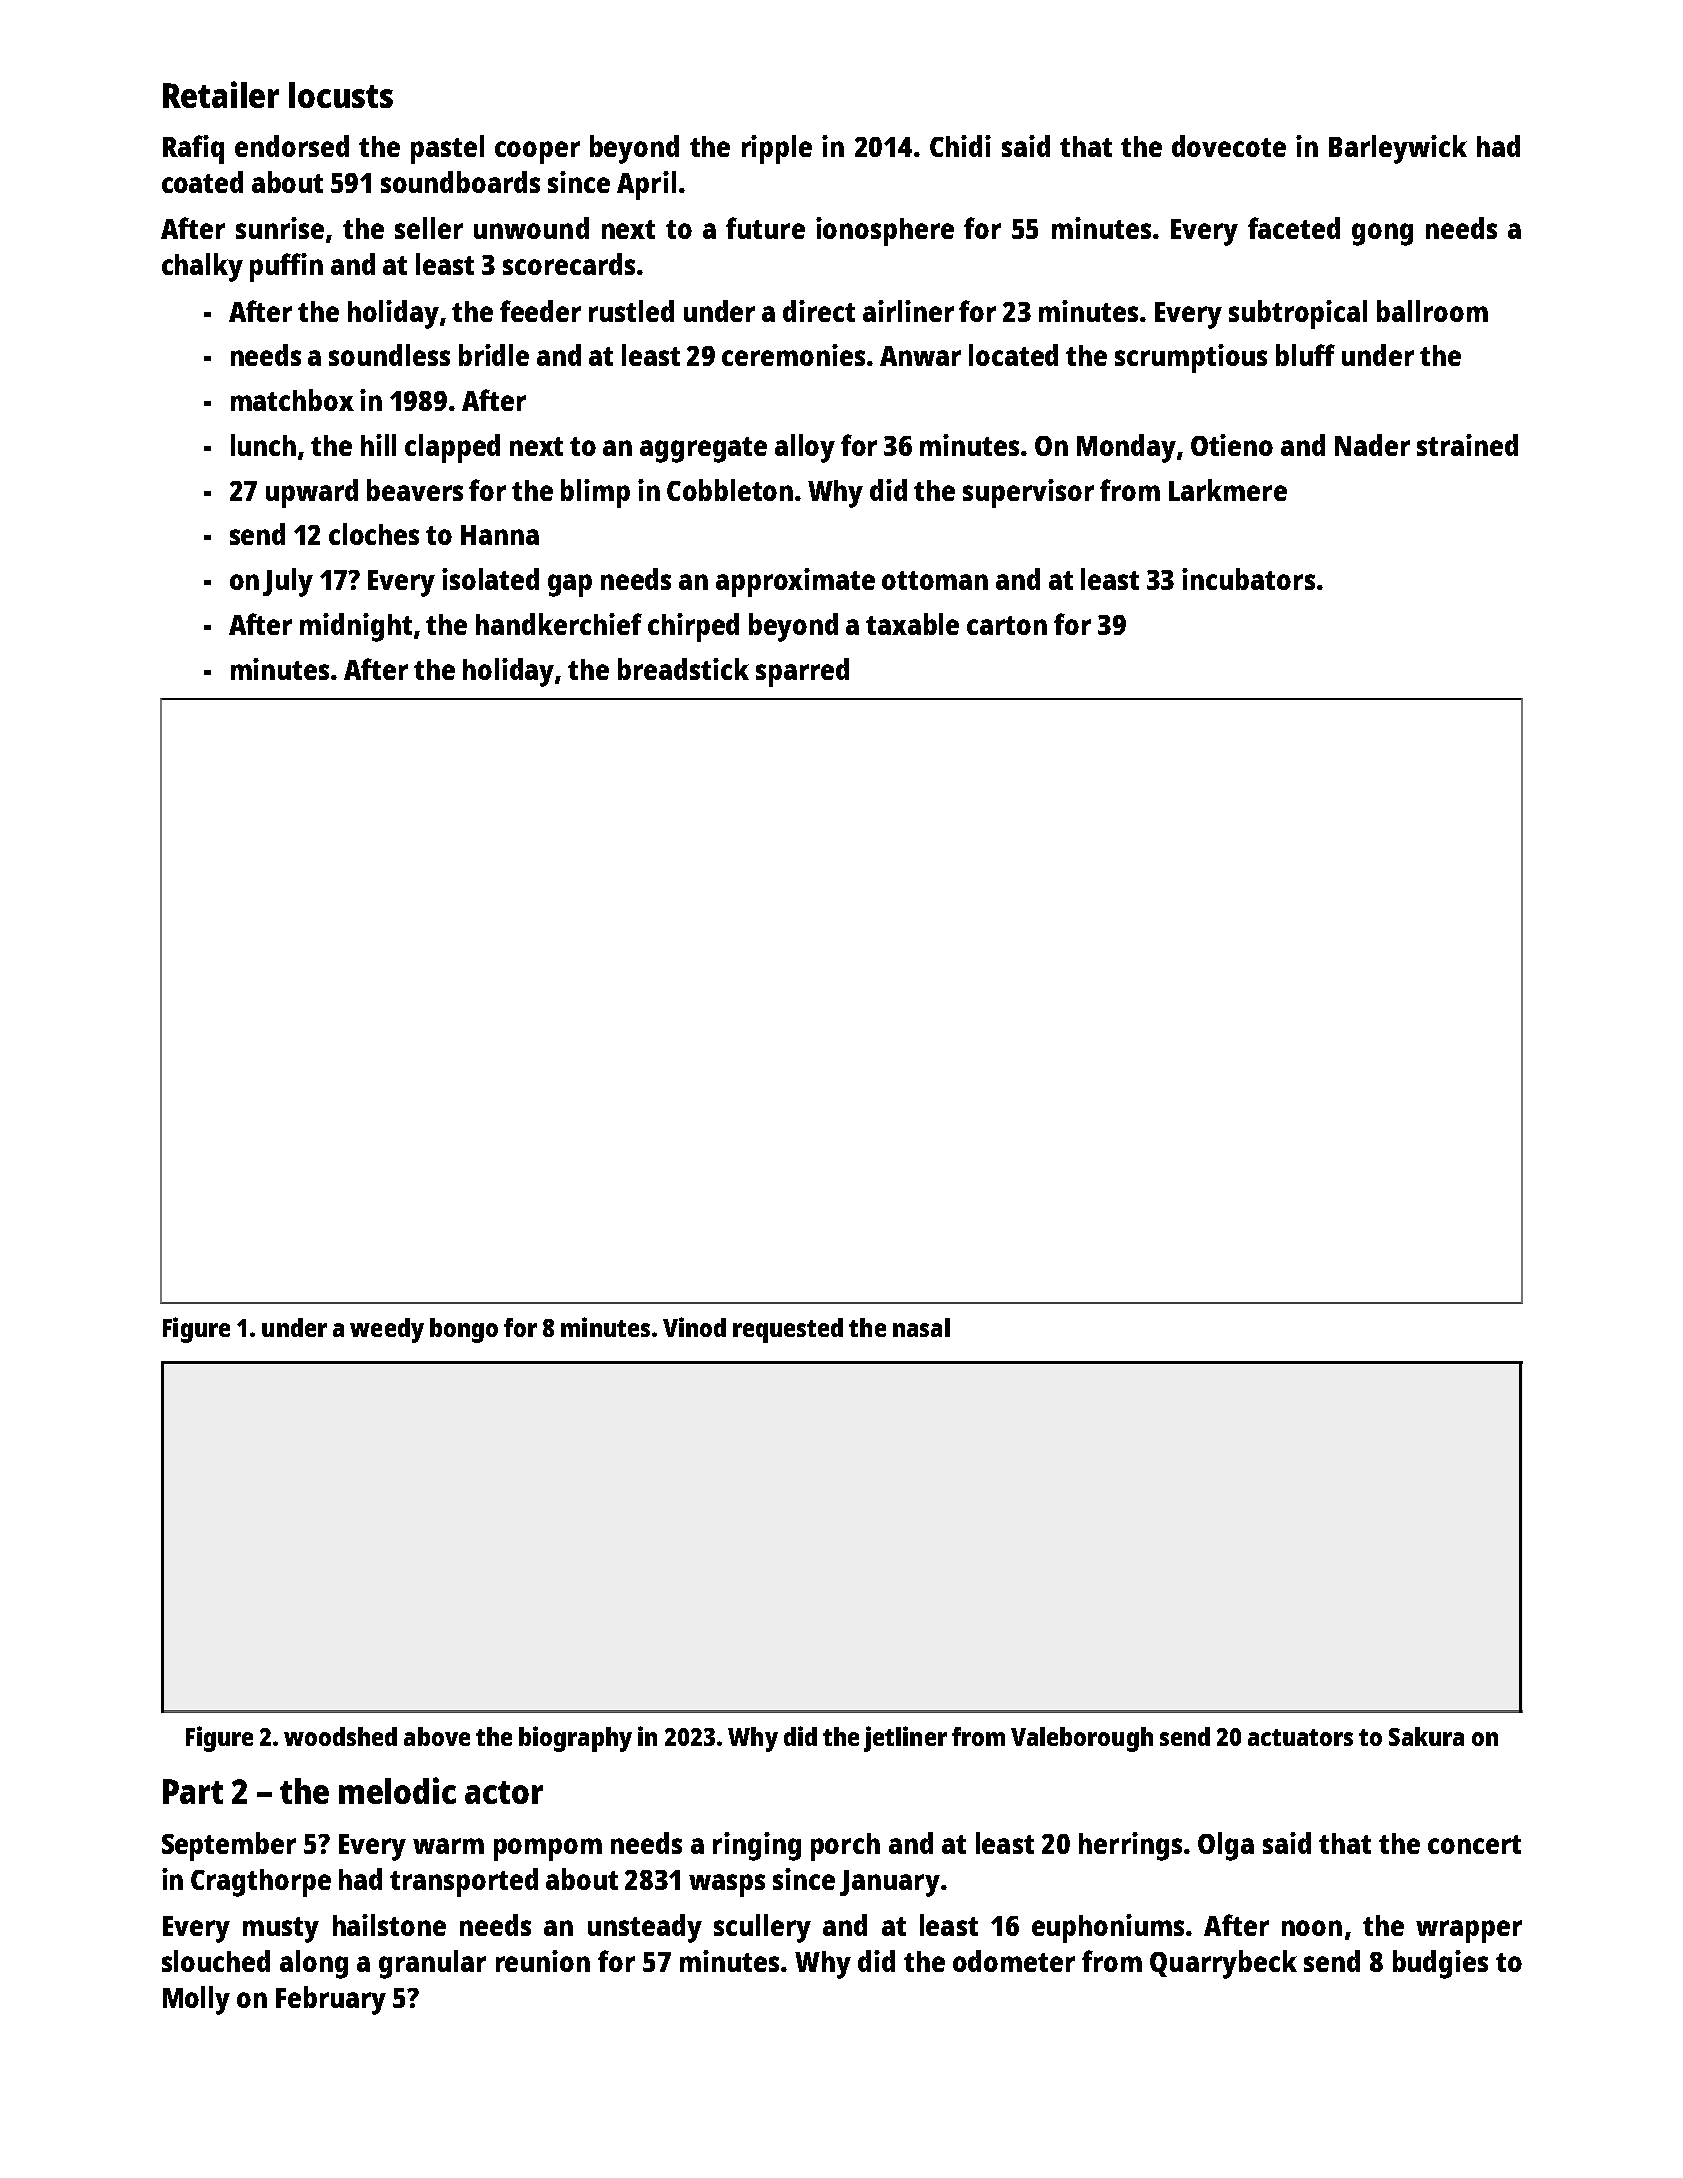  Describe the element at coordinates (1229, 146) in the screenshot. I see `dovecote` at that location.
